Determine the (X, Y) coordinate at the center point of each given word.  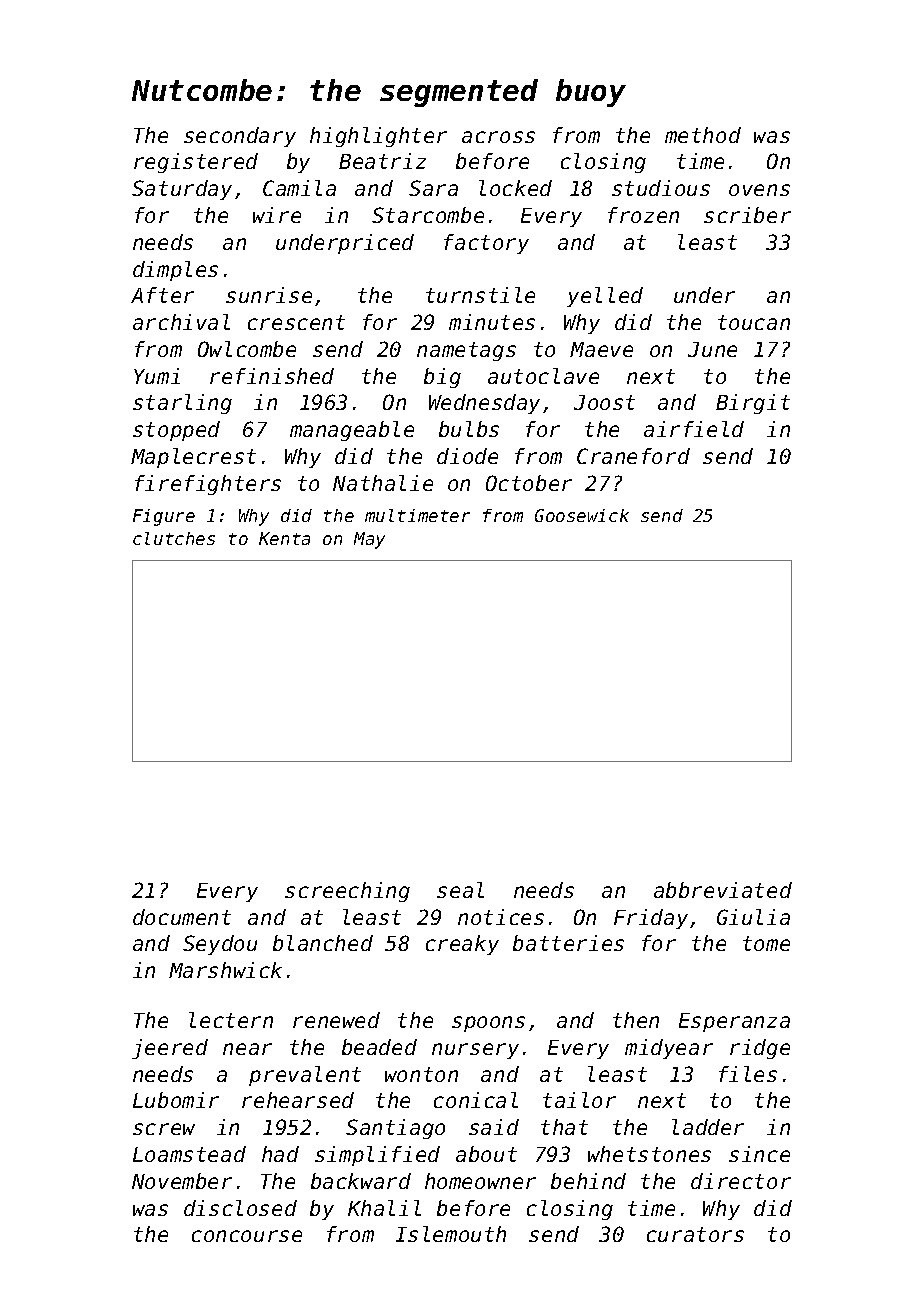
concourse (247, 1236)
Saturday (182, 190)
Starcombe (428, 215)
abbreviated (723, 890)
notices (501, 917)
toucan (754, 322)
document (182, 917)
